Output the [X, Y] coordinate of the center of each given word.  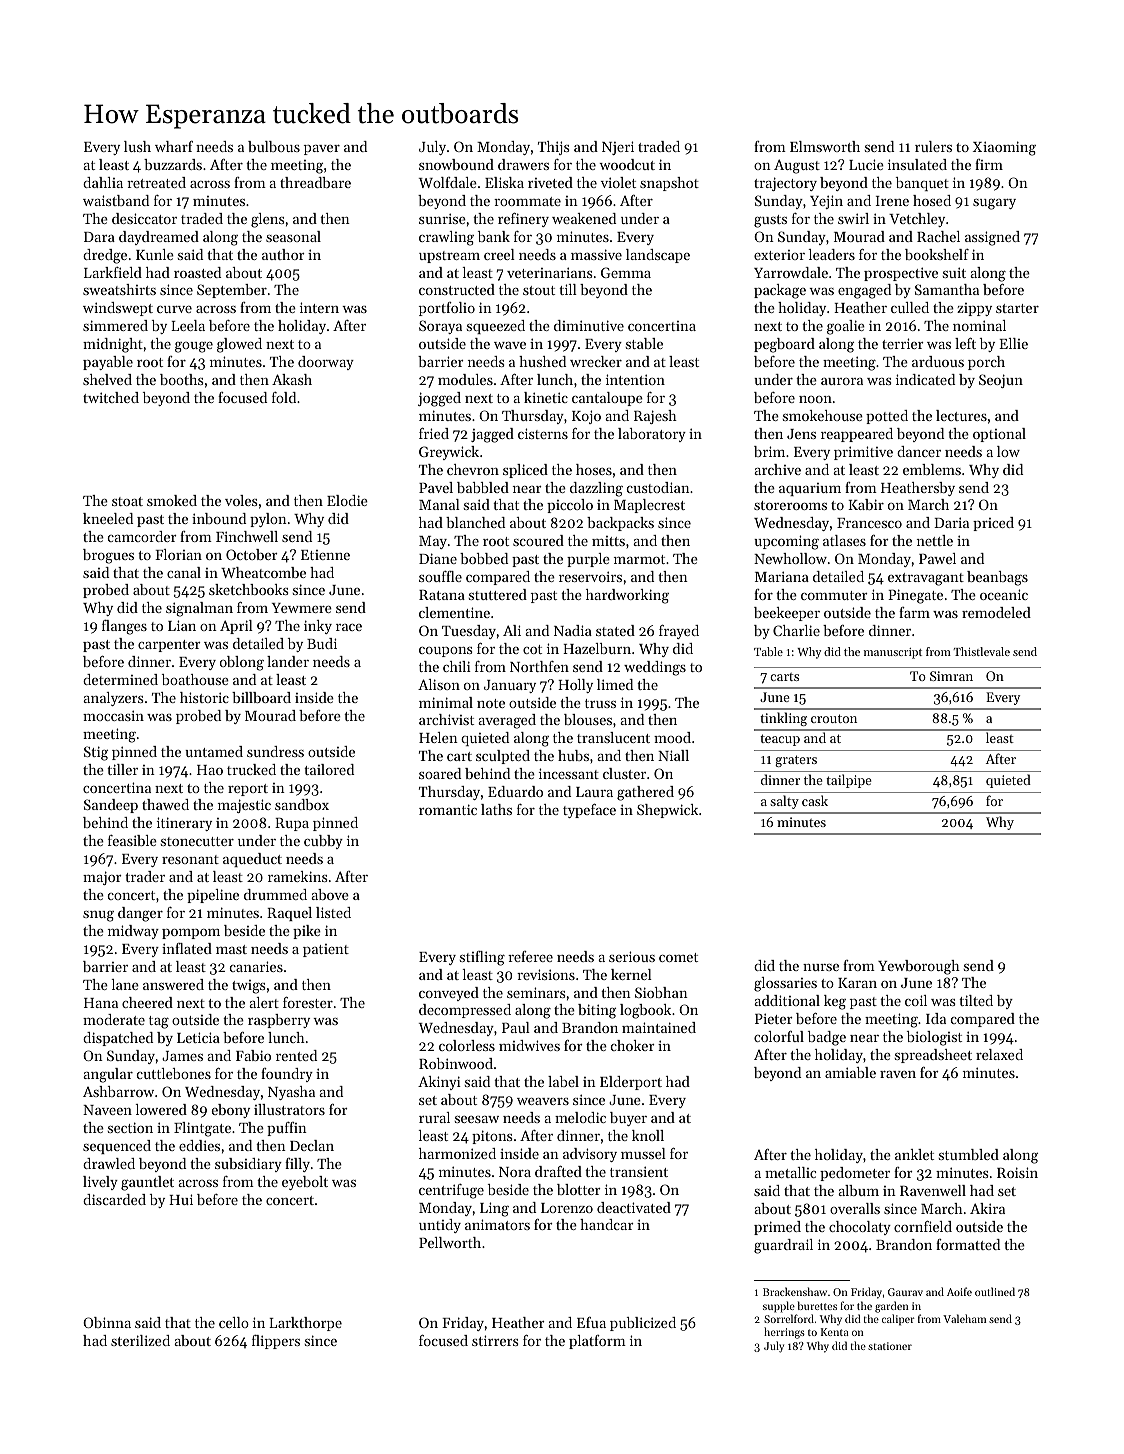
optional [999, 435]
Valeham [964, 1318]
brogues [108, 556]
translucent [613, 737]
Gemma [626, 272]
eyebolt [305, 1183]
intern [319, 307]
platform [597, 1342]
